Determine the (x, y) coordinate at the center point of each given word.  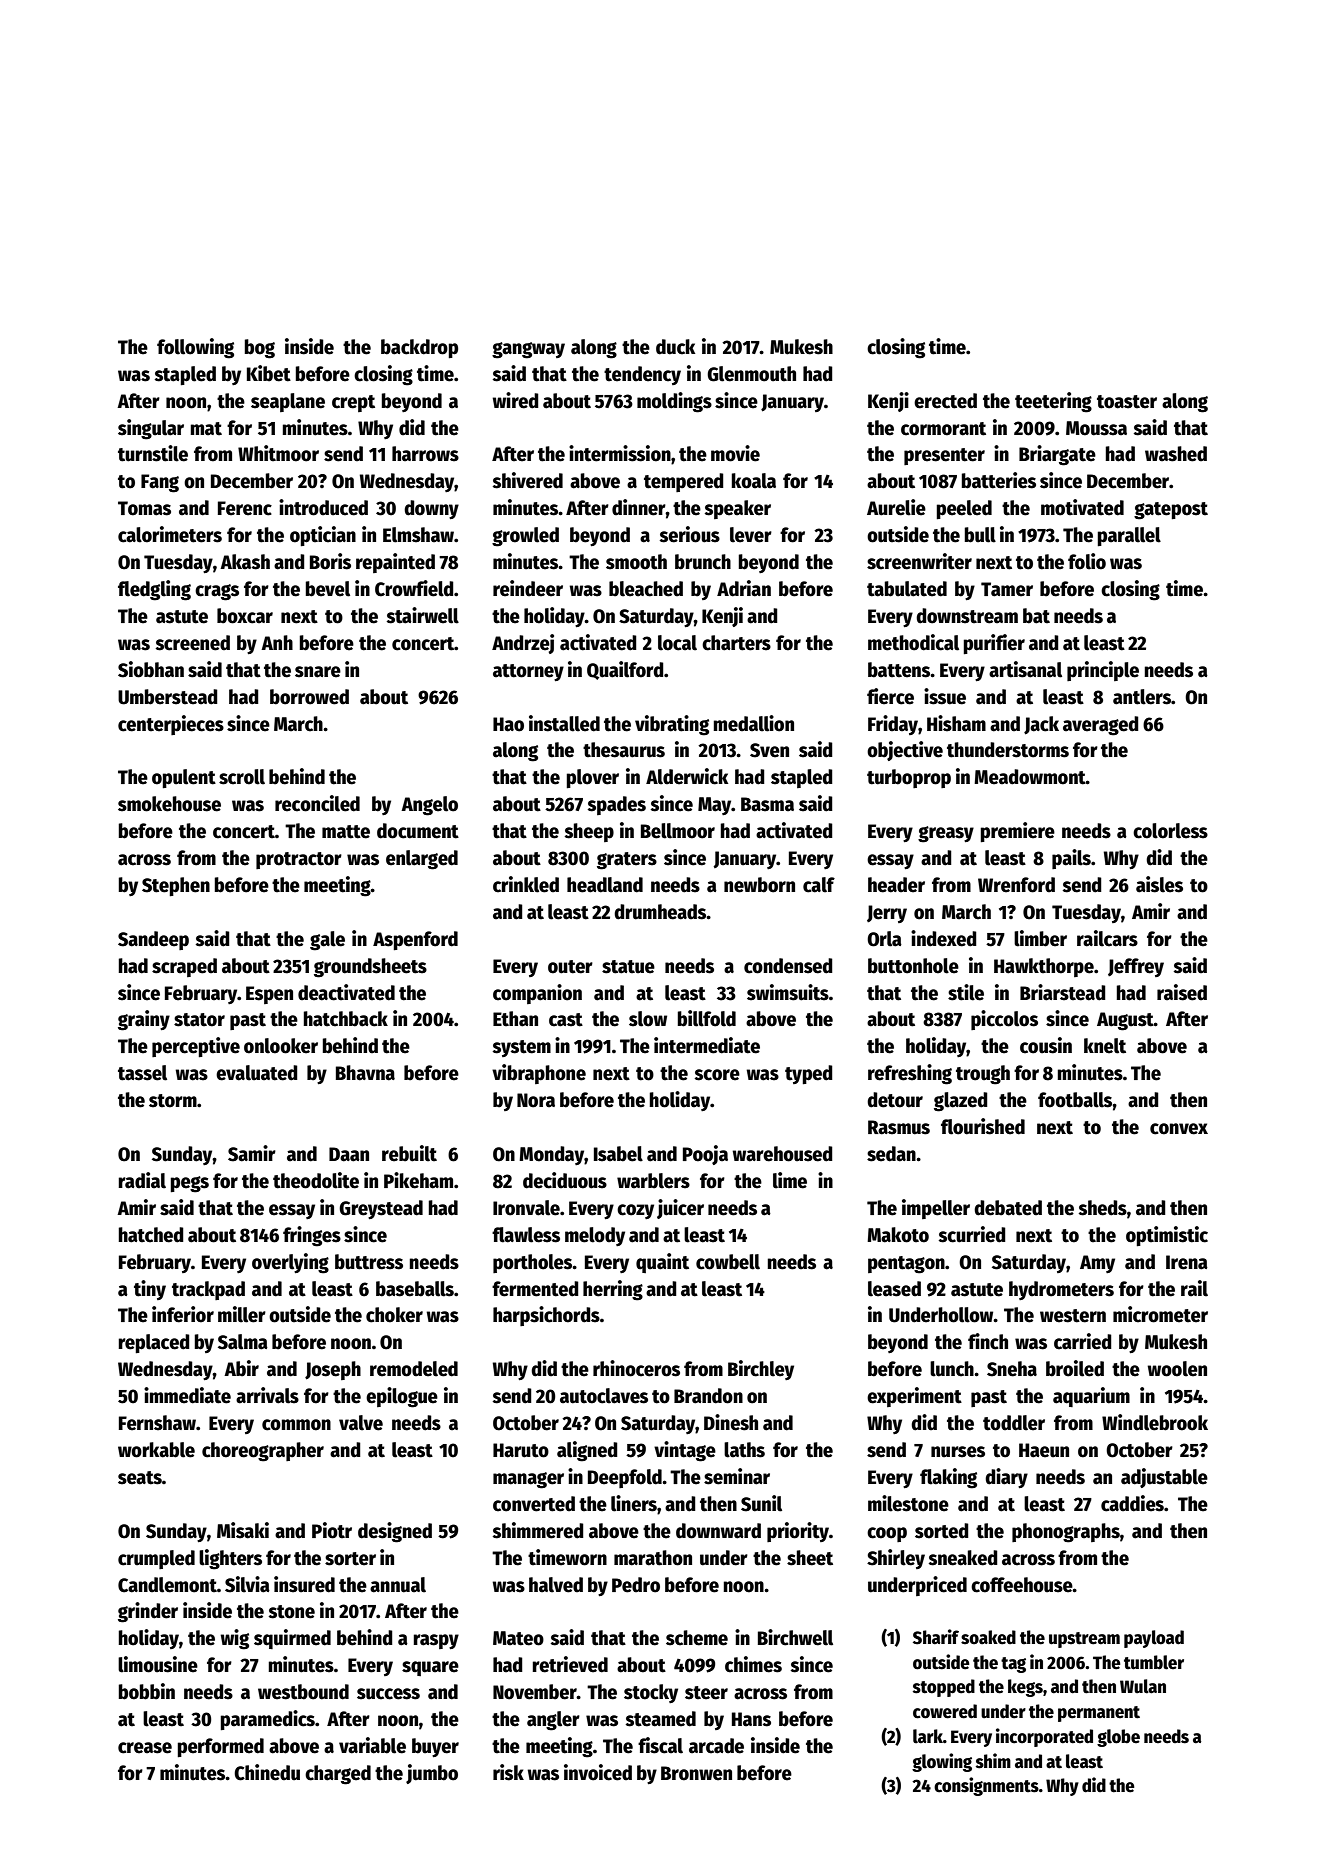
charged (338, 1775)
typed (809, 1074)
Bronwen (696, 1773)
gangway (528, 350)
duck (675, 347)
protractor (299, 860)
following (195, 348)
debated (1008, 1208)
